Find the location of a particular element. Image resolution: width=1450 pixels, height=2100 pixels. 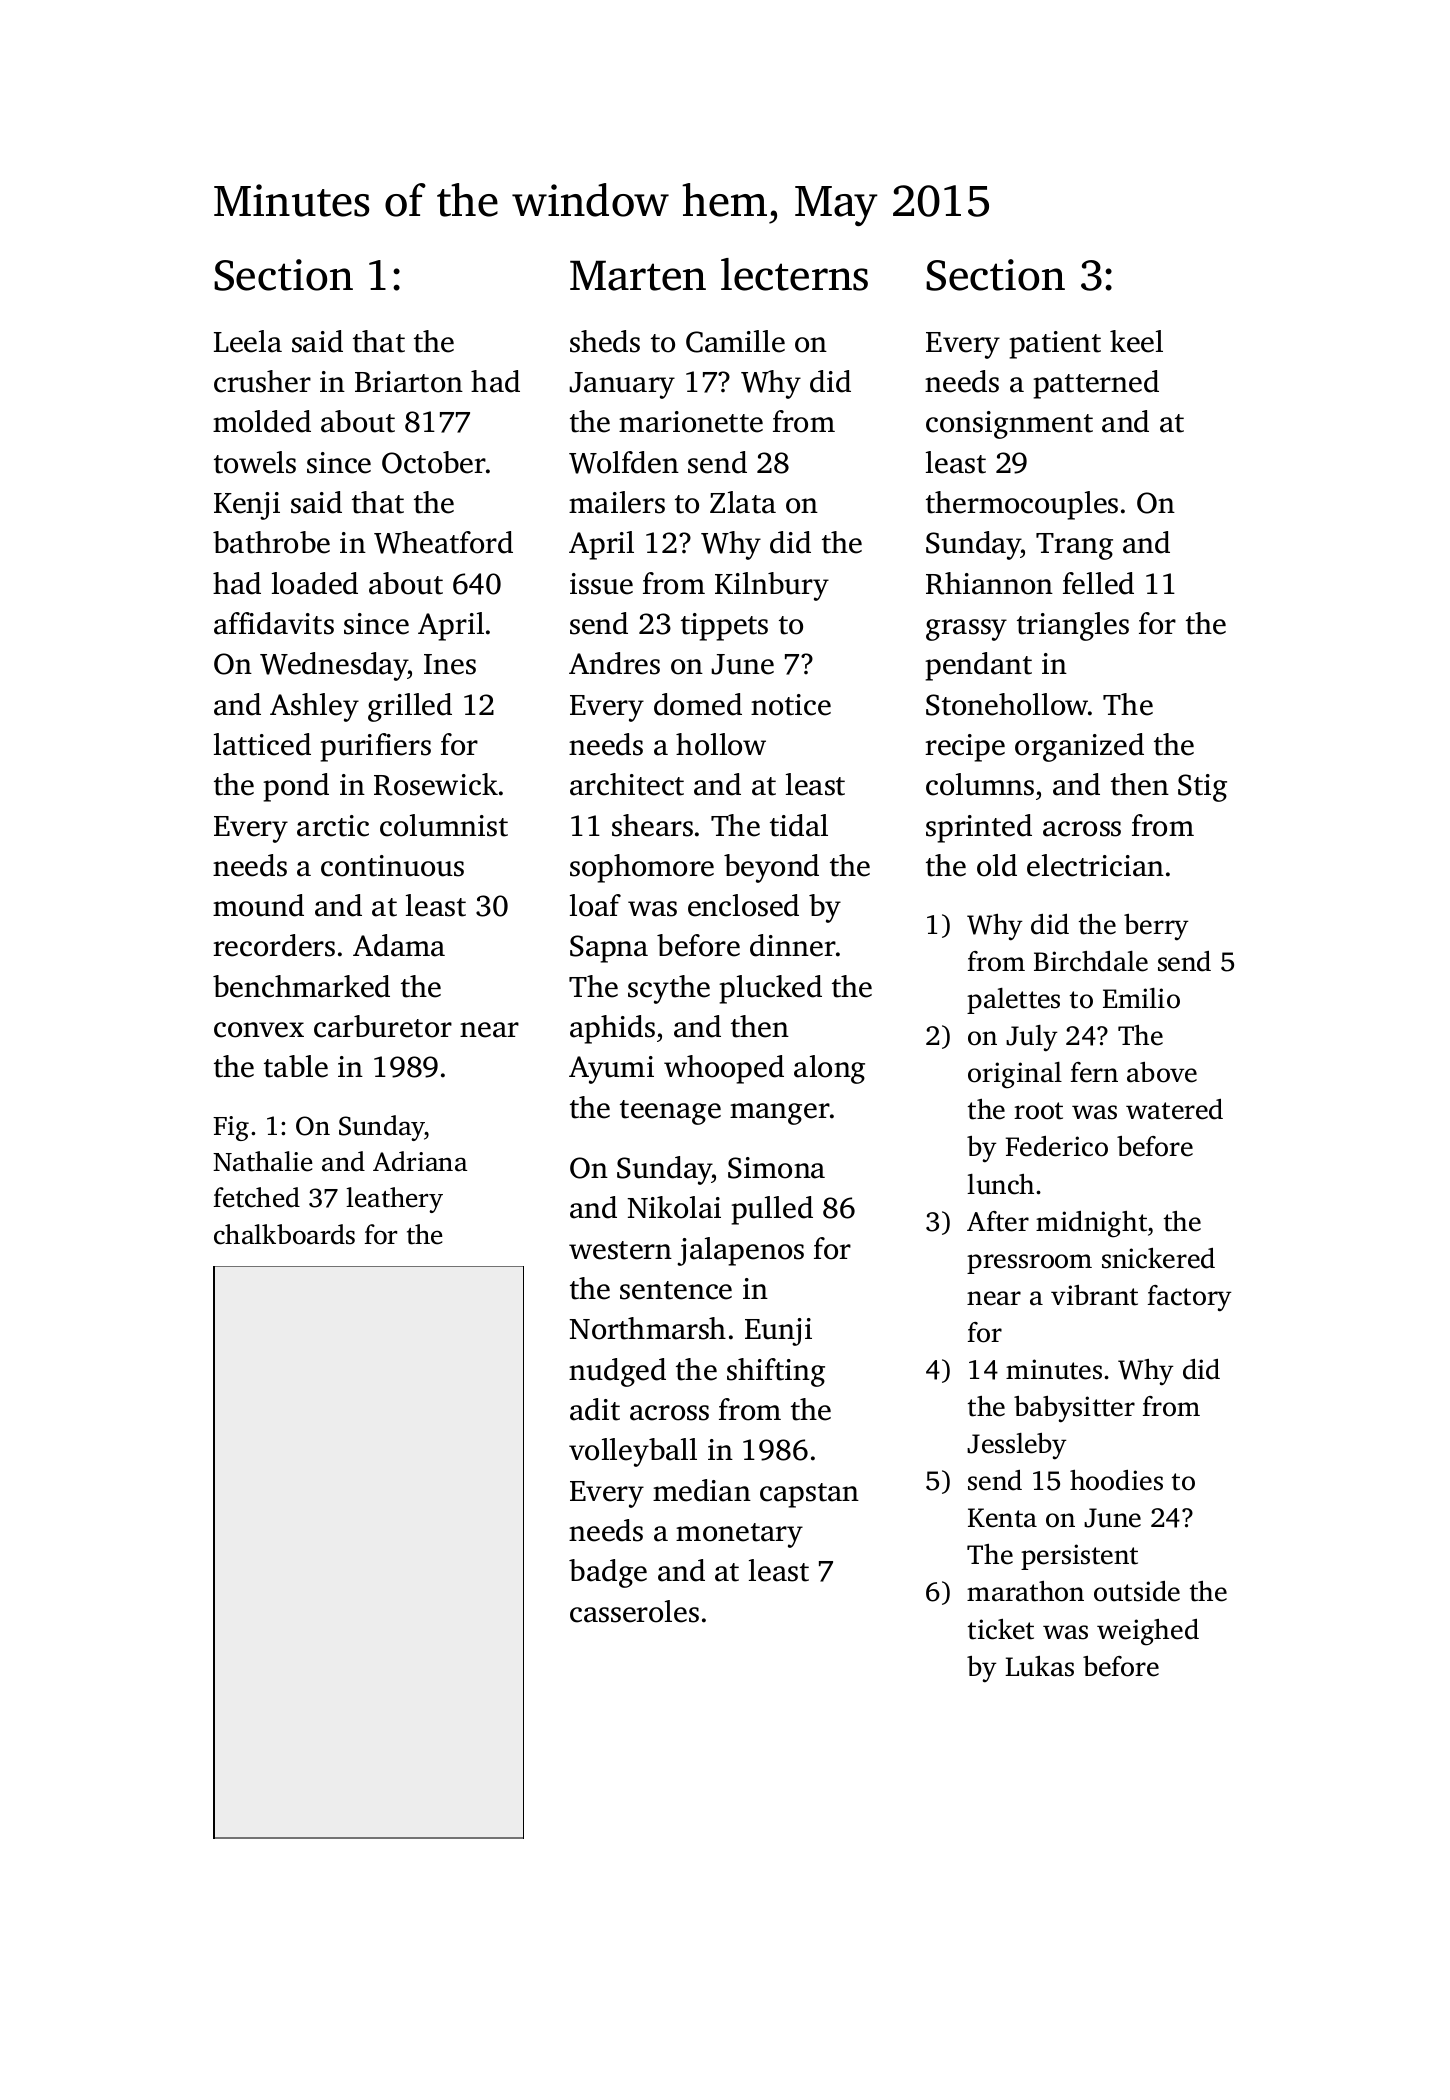

Eunji is located at coordinates (778, 1332).
